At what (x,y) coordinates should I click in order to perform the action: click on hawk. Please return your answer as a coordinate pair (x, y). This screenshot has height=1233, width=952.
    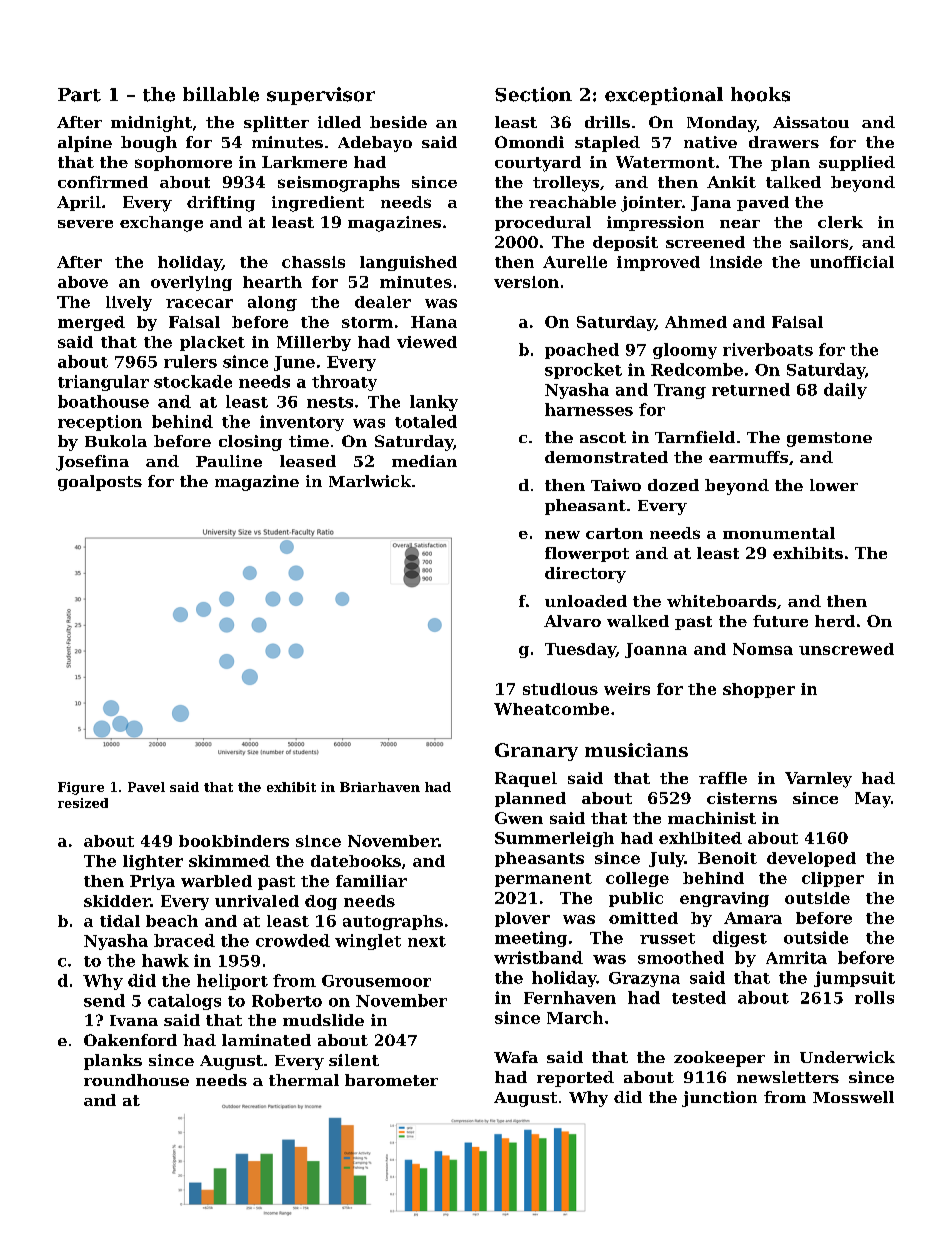
    Looking at the image, I should click on (165, 960).
